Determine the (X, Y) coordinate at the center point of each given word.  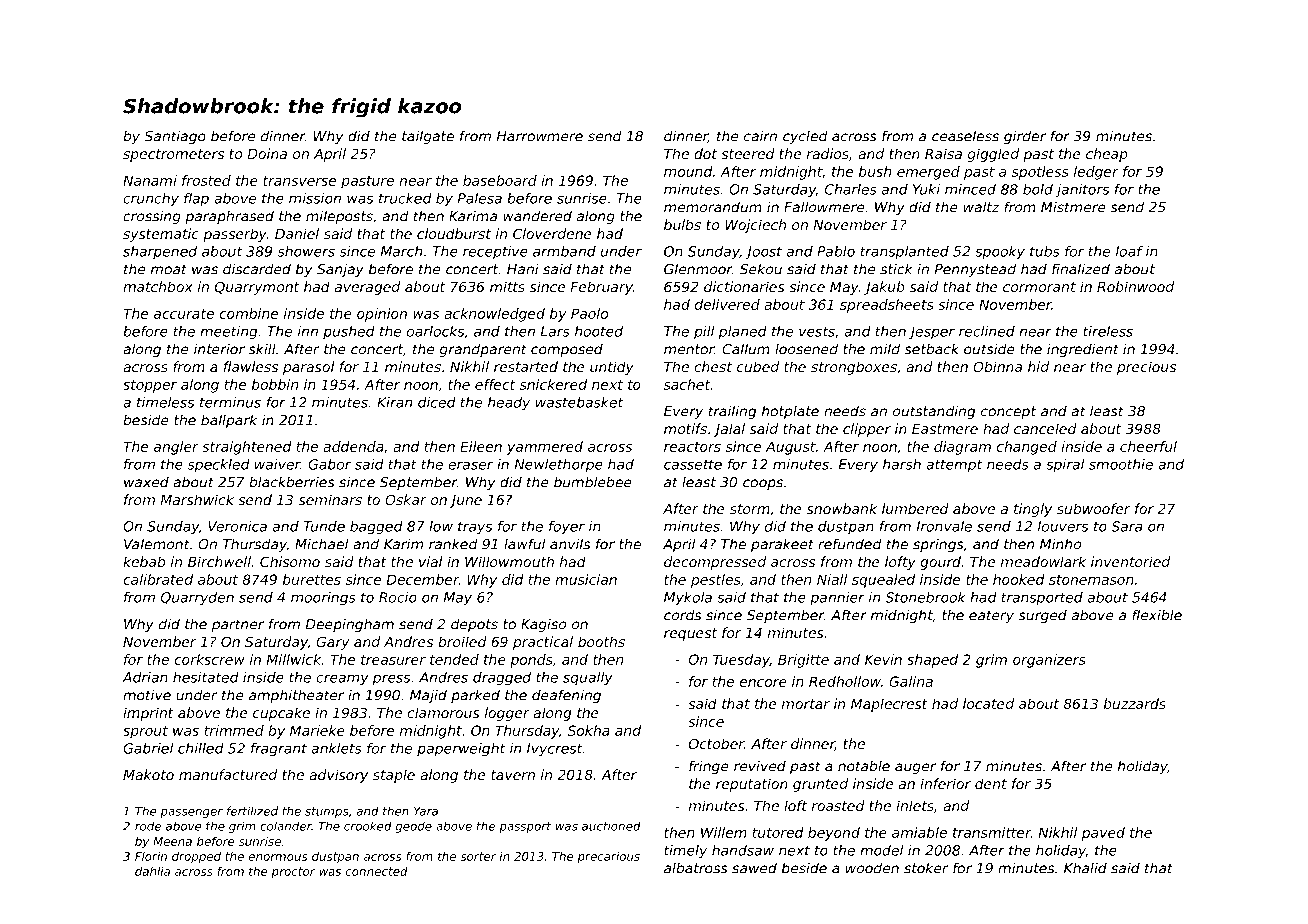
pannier (837, 599)
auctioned (611, 826)
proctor (293, 872)
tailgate (428, 137)
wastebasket (580, 402)
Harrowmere (540, 136)
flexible (1157, 615)
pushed (349, 333)
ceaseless (965, 136)
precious (1146, 368)
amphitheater (296, 696)
